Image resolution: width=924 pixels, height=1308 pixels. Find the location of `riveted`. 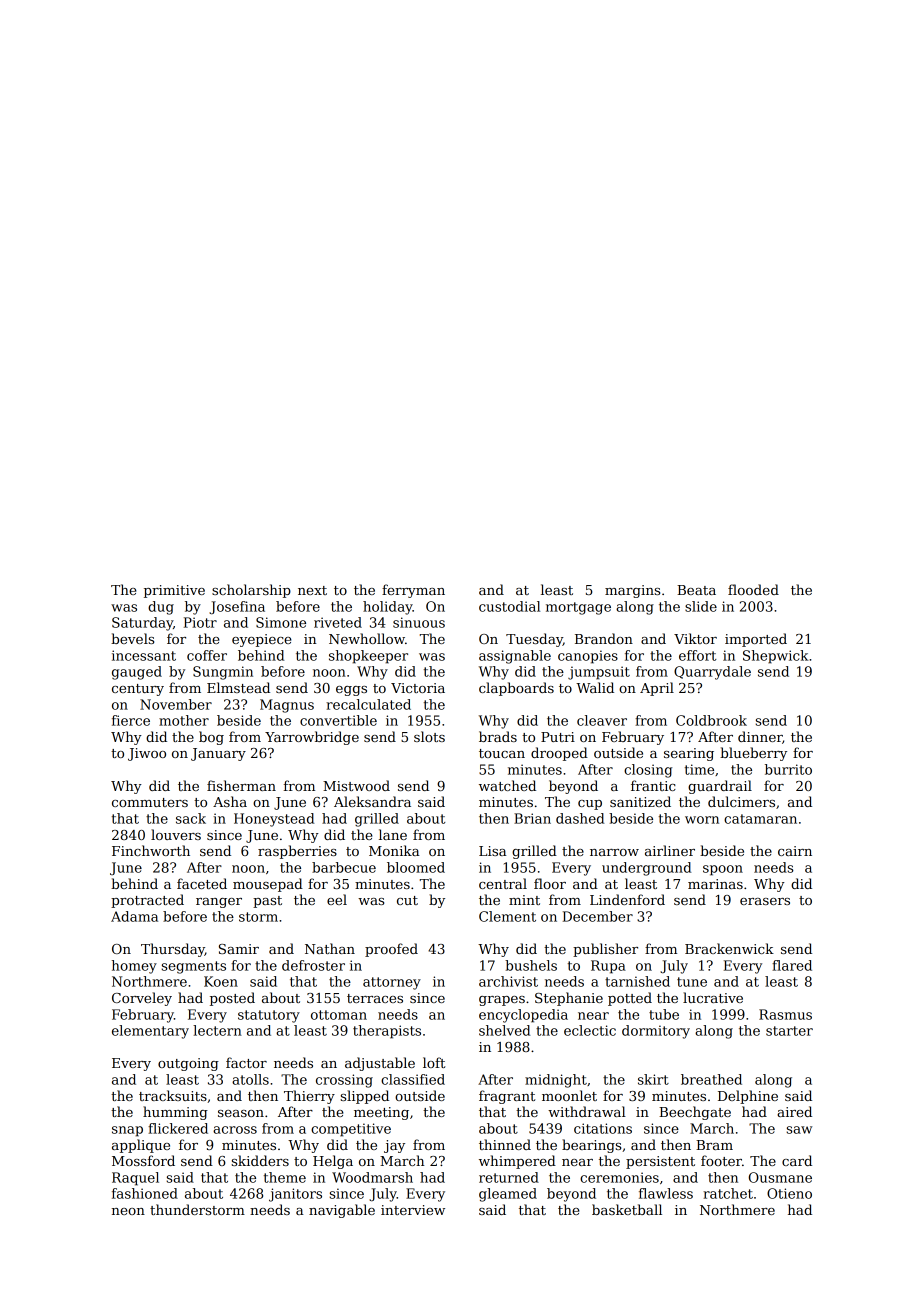

riveted is located at coordinates (338, 622).
